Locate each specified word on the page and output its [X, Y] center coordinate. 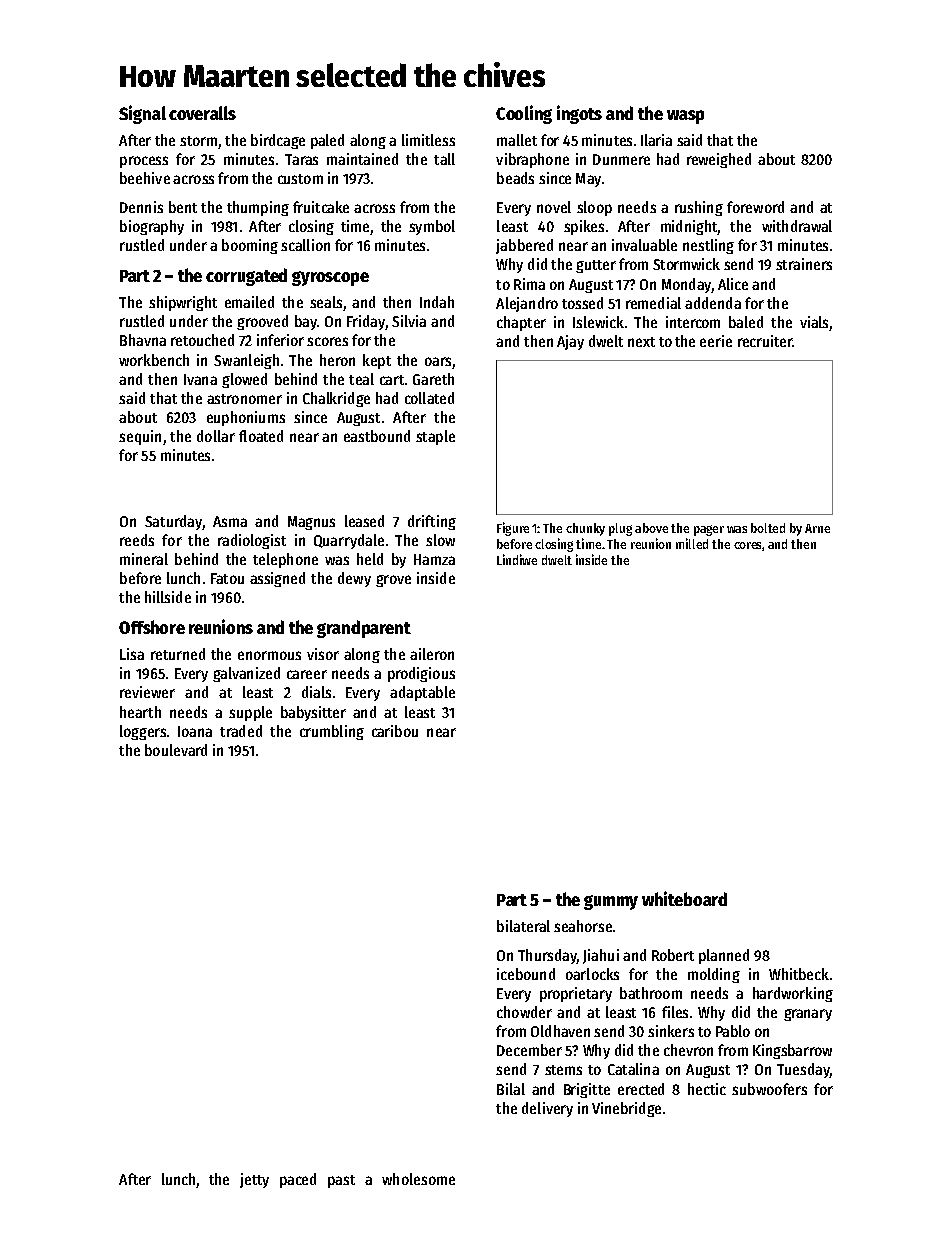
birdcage [278, 141]
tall [444, 159]
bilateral [523, 926]
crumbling [332, 732]
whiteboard [684, 898]
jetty [254, 1180]
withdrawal [797, 226]
